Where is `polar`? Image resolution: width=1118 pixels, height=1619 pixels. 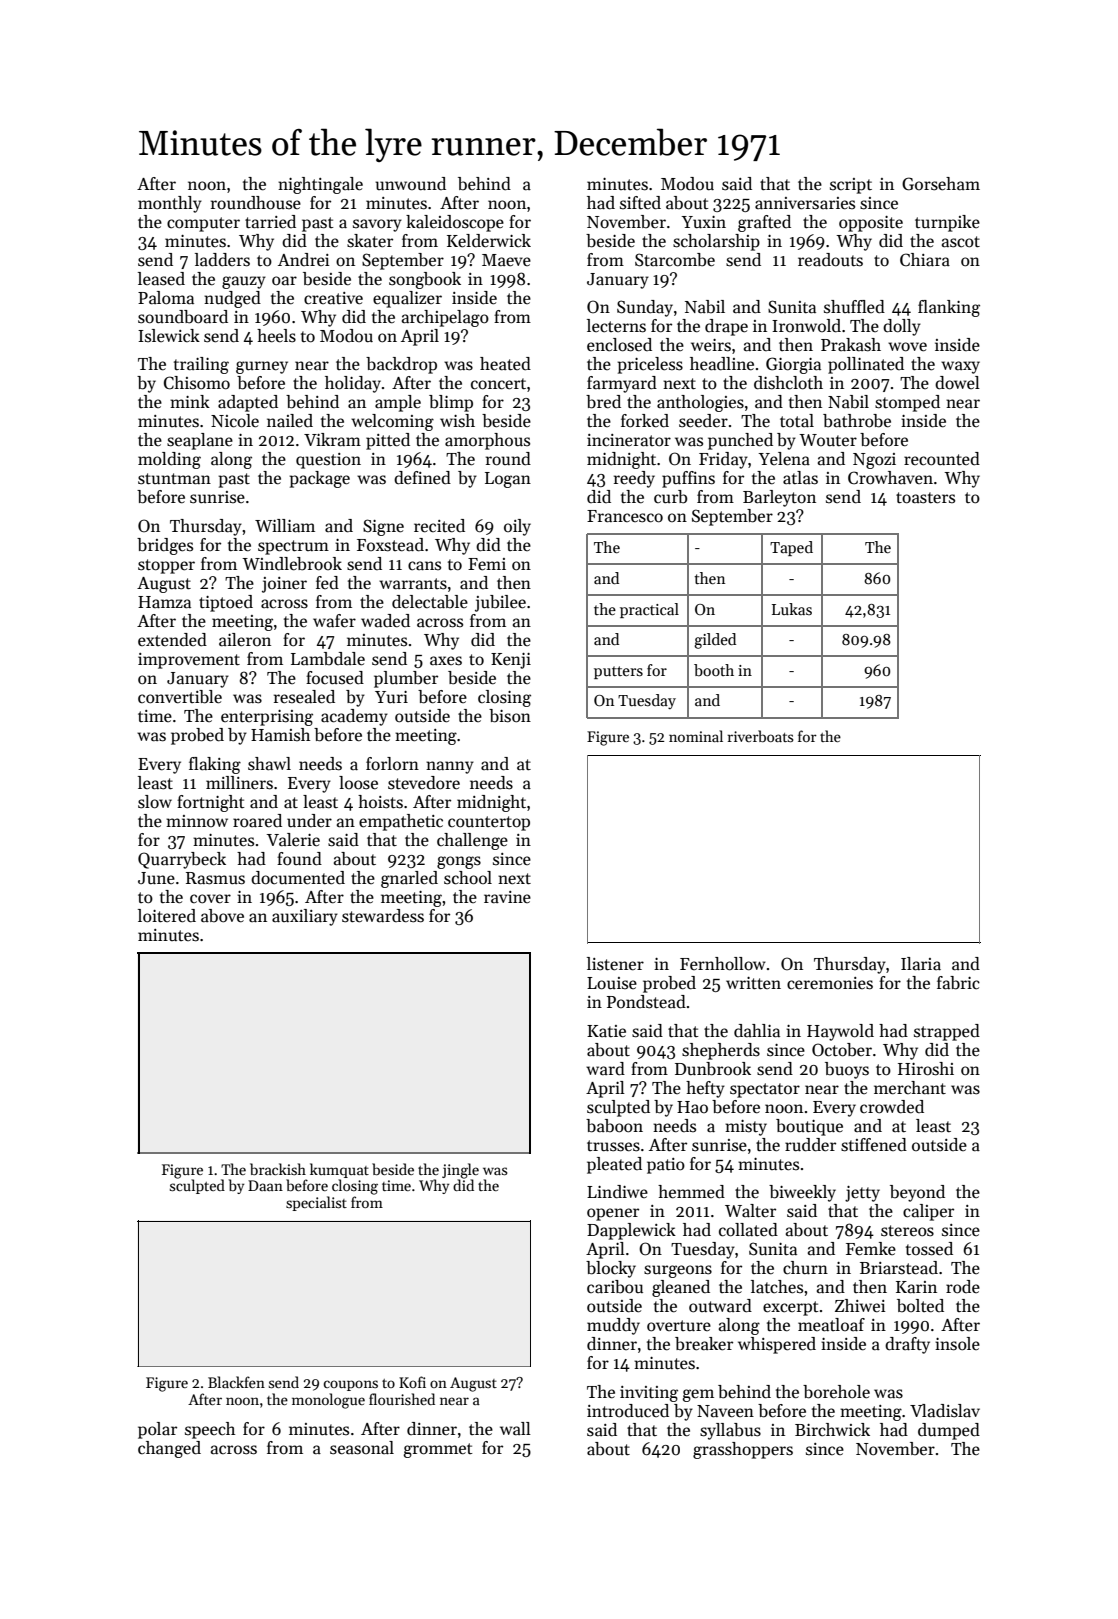
polar is located at coordinates (157, 1430).
